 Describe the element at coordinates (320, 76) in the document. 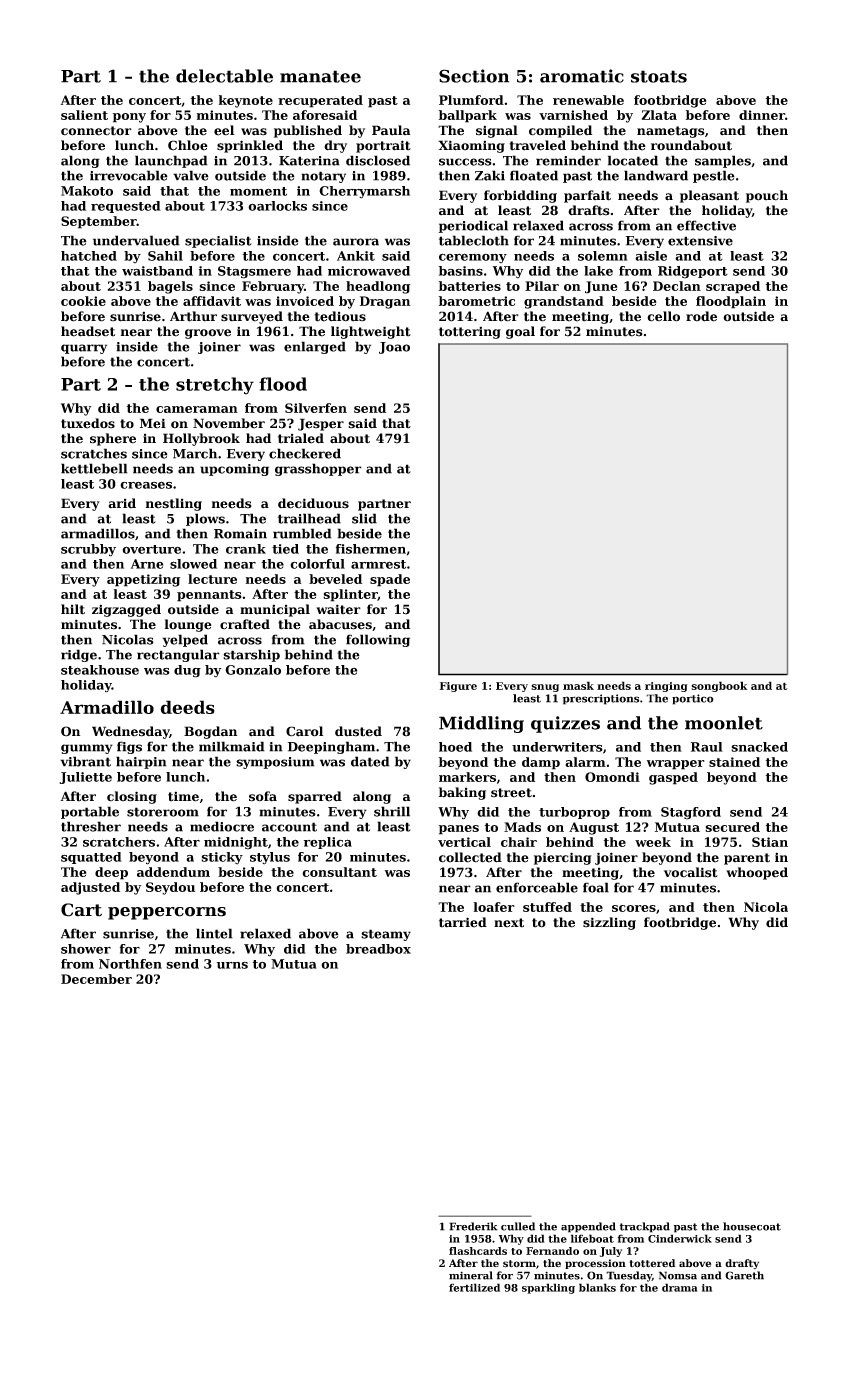

I see `manatee` at that location.
